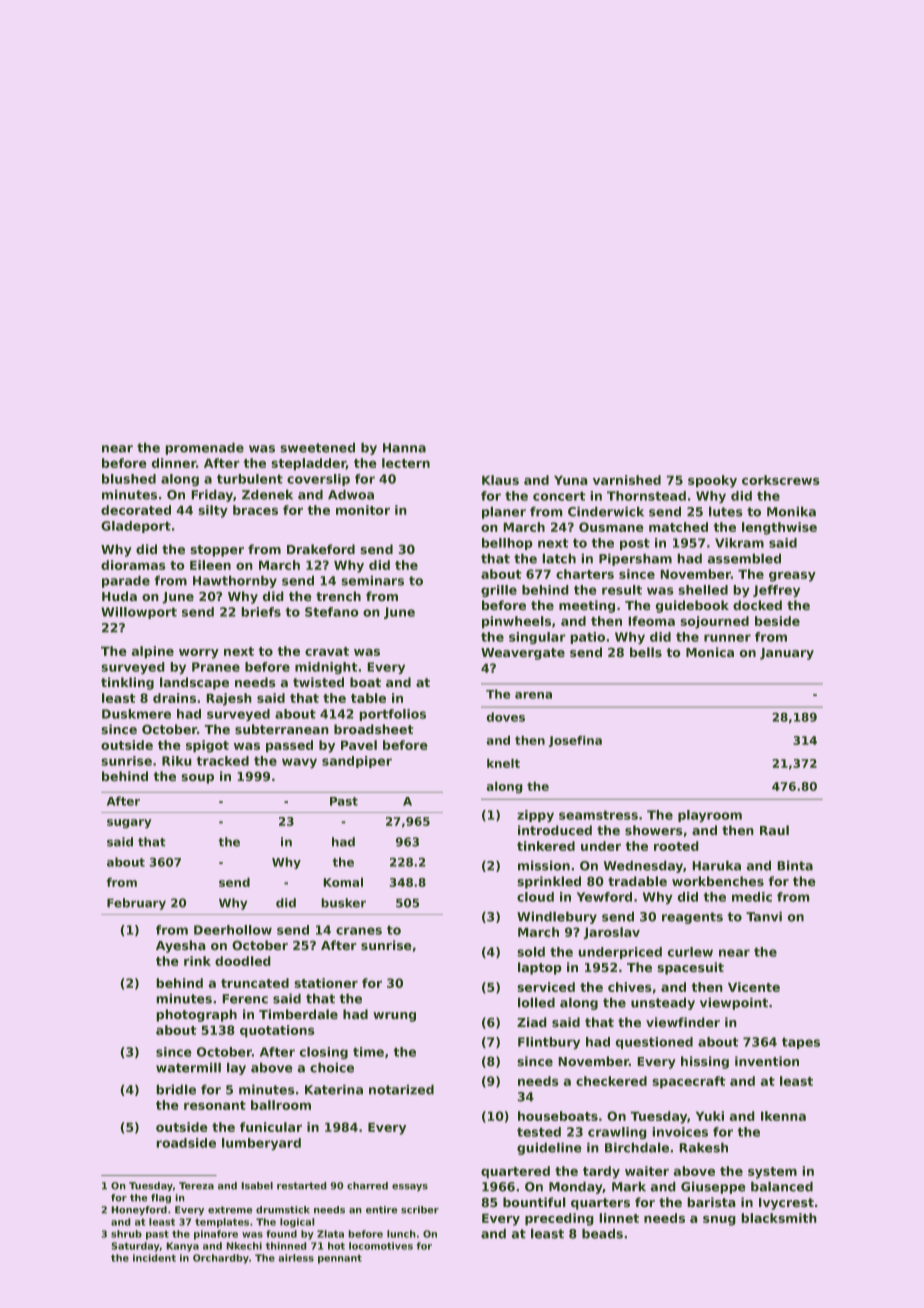 Image resolution: width=924 pixels, height=1308 pixels. I want to click on promenade, so click(205, 449).
